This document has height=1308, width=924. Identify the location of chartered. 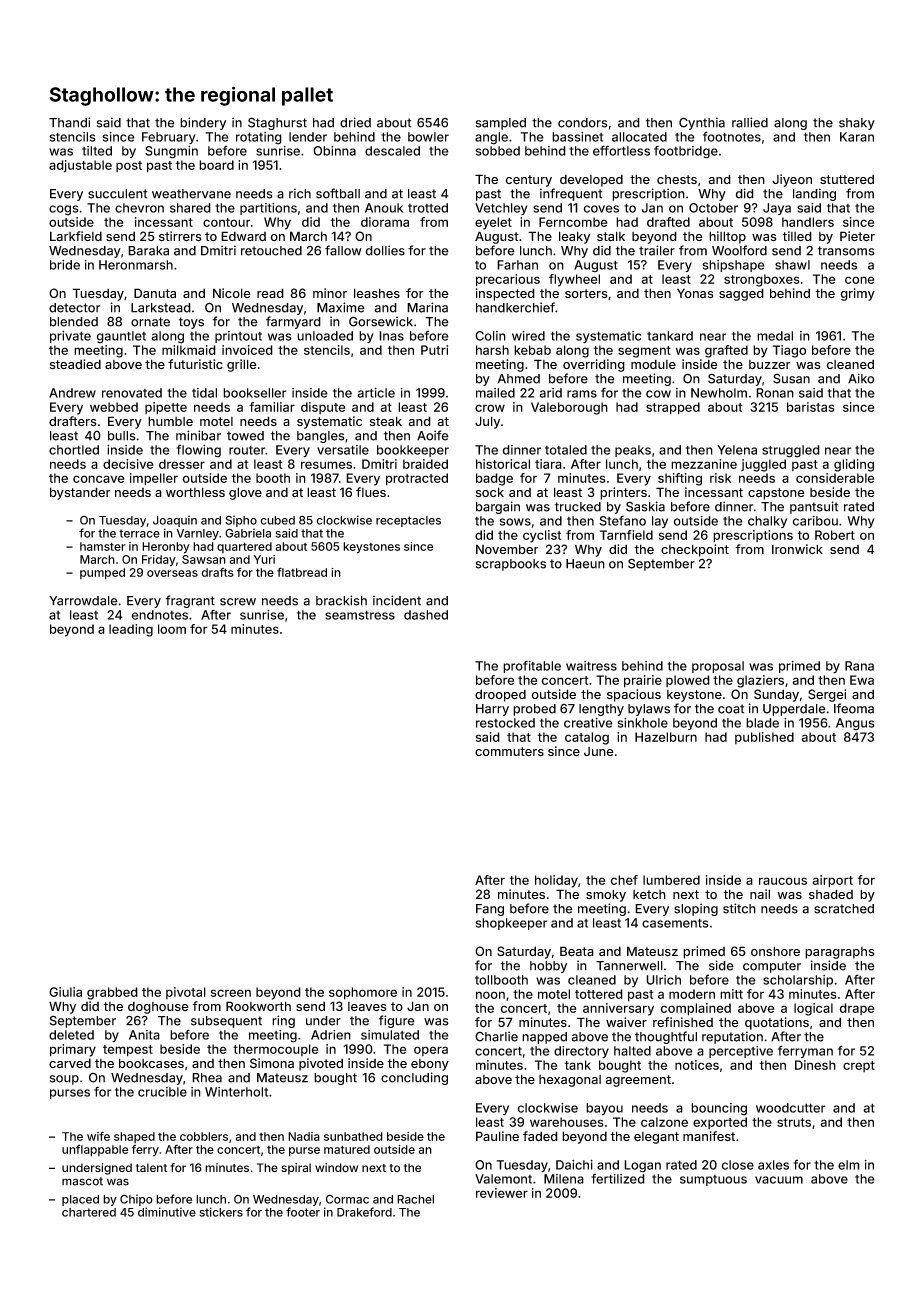
(89, 1212).
